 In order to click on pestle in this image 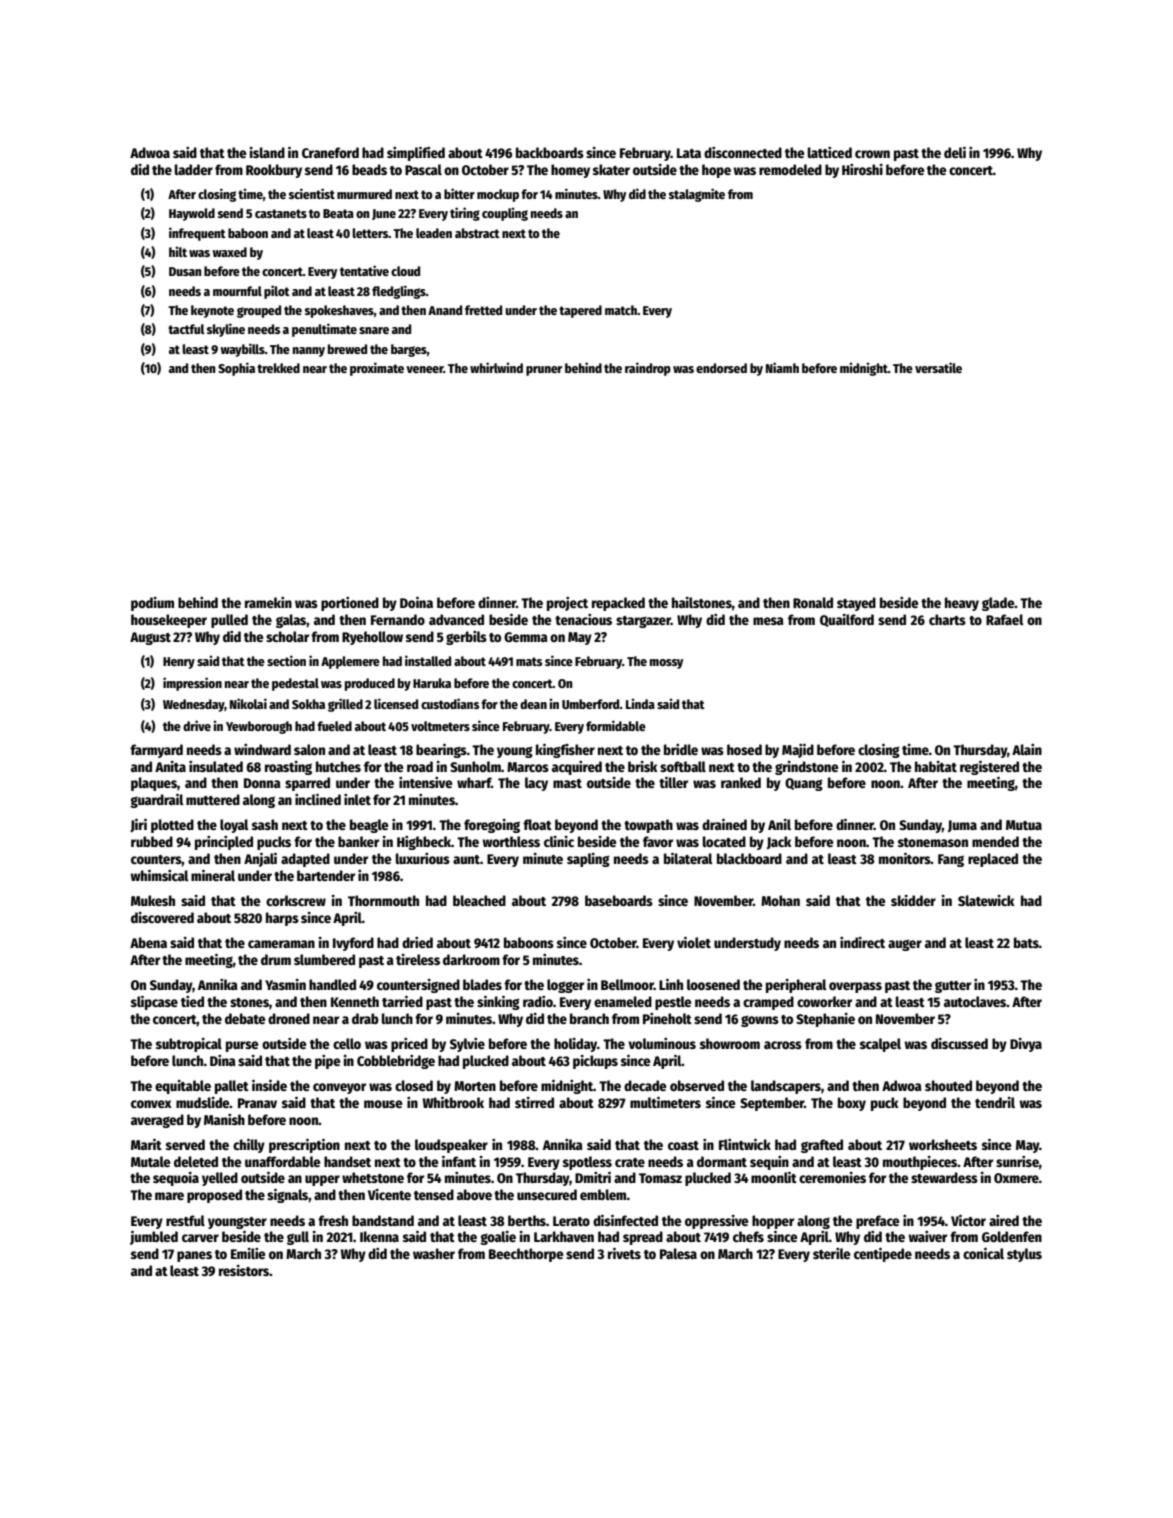, I will do `click(673, 1003)`.
